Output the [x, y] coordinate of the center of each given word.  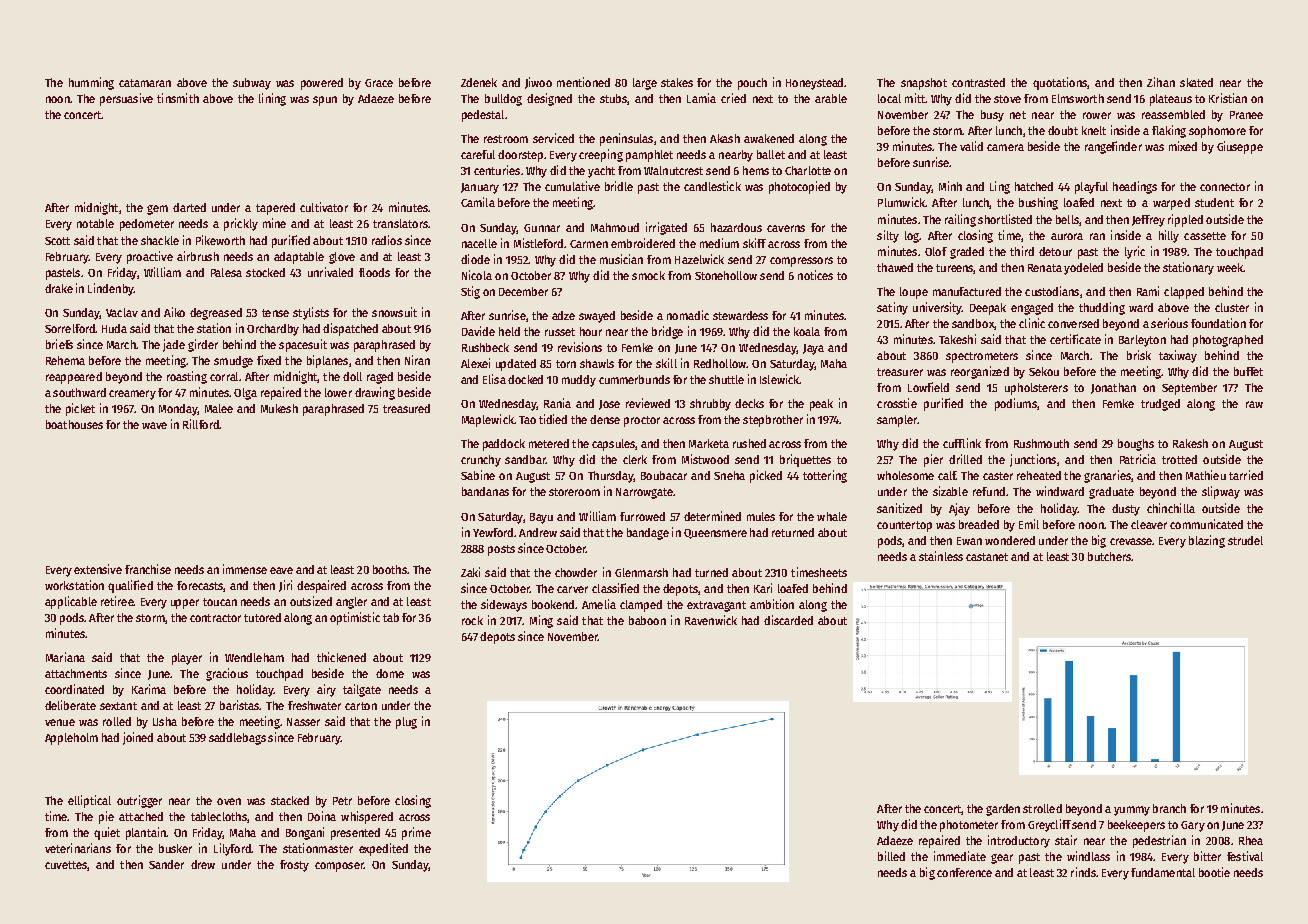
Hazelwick [699, 259]
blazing [1207, 541]
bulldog [503, 100]
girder [203, 345]
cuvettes [66, 865]
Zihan [1161, 82]
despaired [321, 586]
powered [322, 84]
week [1230, 267]
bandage [648, 534]
